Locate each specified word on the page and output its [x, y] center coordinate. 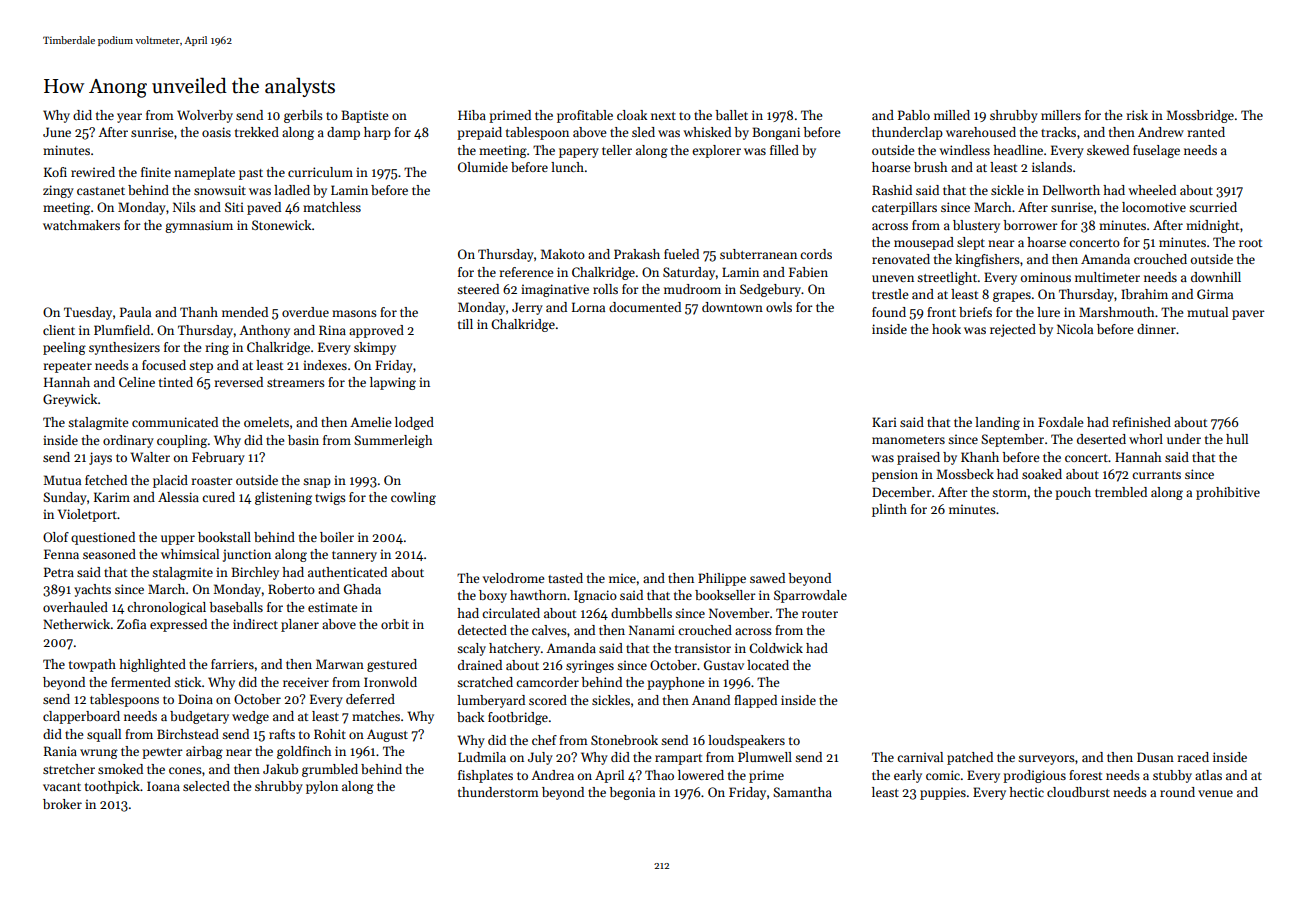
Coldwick [776, 648]
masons [354, 313]
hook [946, 329]
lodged [414, 423]
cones [185, 770]
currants [1156, 475]
